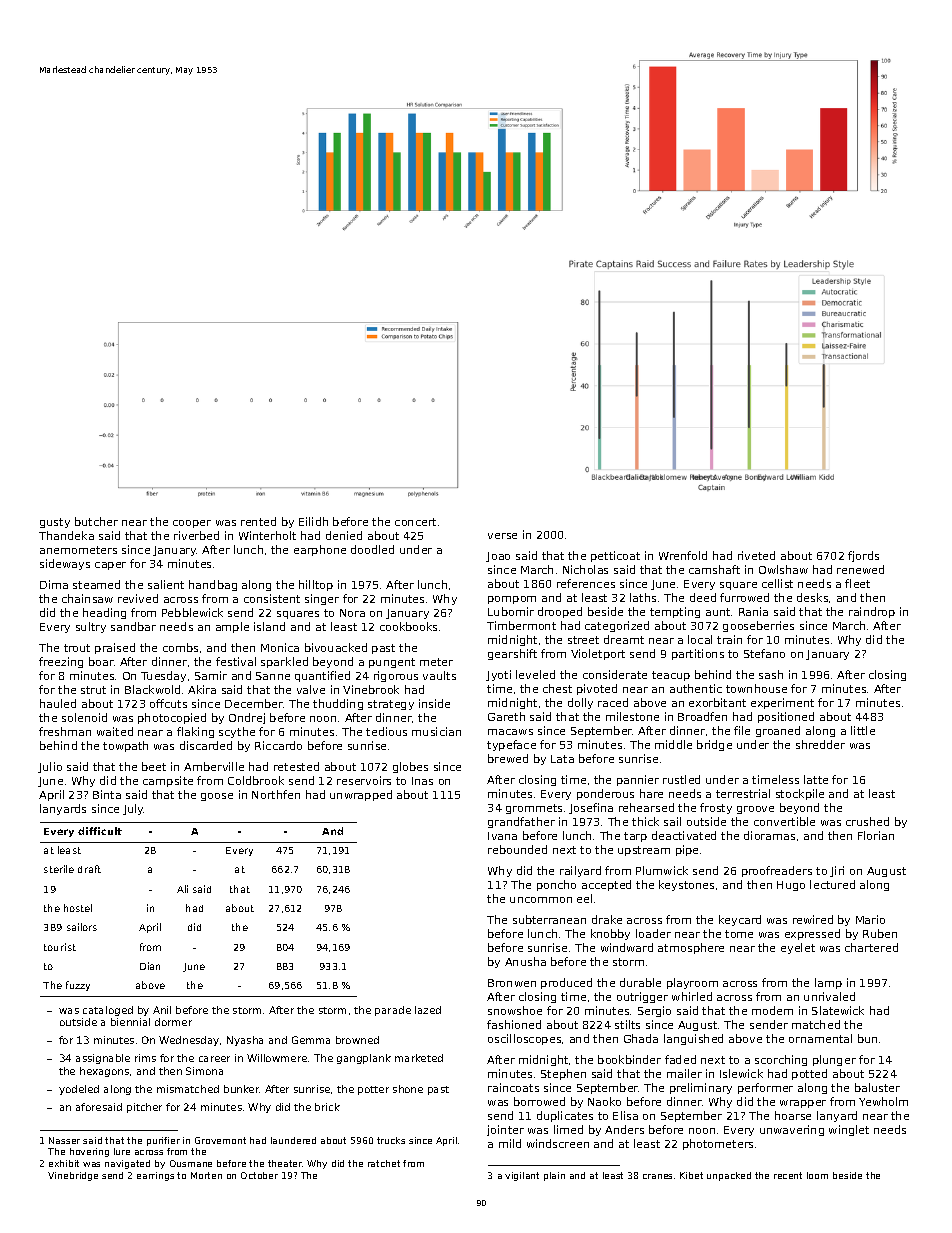 The width and height of the screenshot is (952, 1233). What do you see at coordinates (150, 966) in the screenshot?
I see `Dian` at bounding box center [150, 966].
